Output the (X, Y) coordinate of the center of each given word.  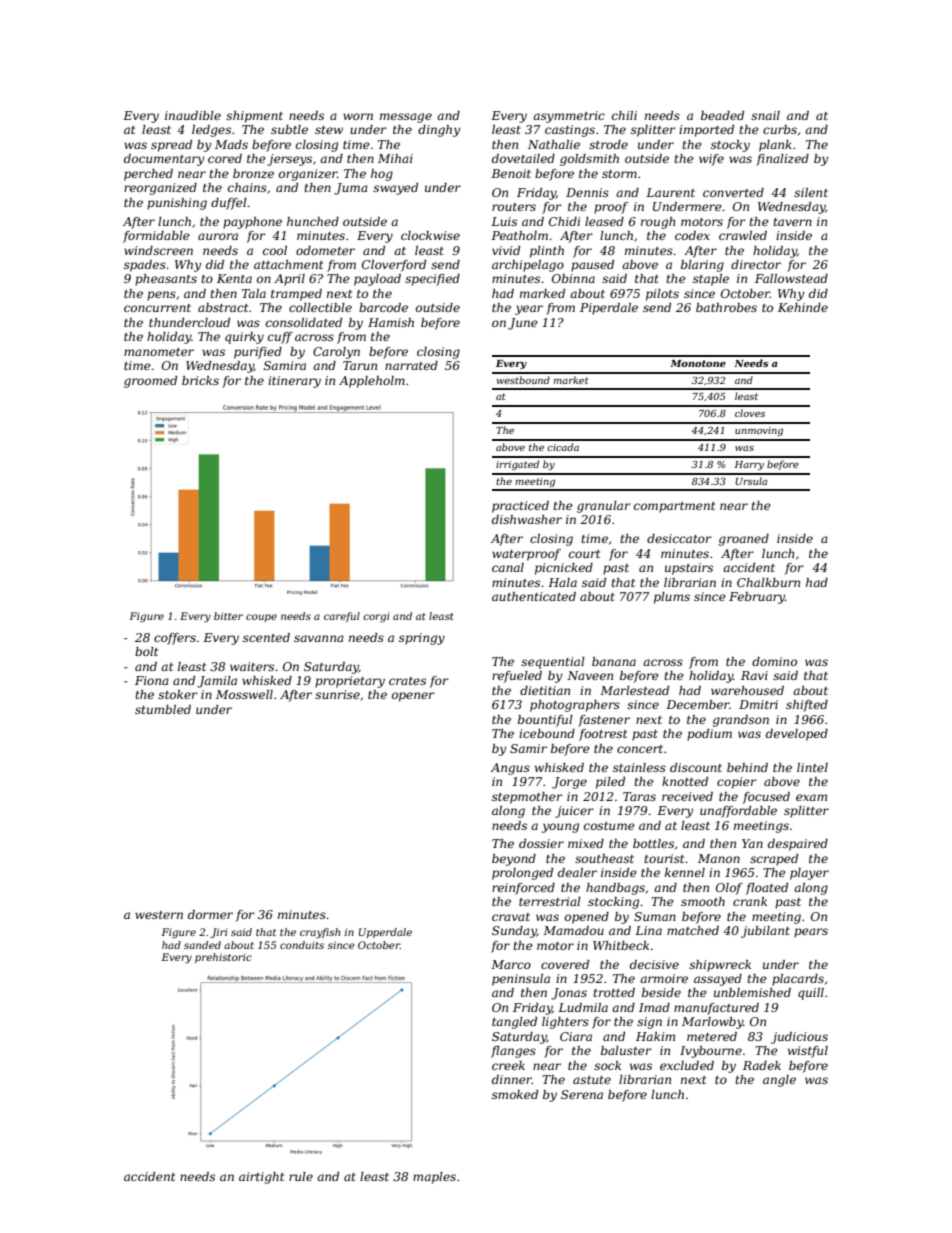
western (159, 915)
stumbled (163, 709)
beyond (514, 860)
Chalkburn (768, 582)
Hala (562, 582)
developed (797, 735)
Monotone (698, 363)
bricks (200, 380)
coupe (261, 618)
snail (765, 115)
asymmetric (569, 117)
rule (301, 1176)
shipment (254, 117)
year (529, 310)
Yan (752, 843)
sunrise (337, 694)
